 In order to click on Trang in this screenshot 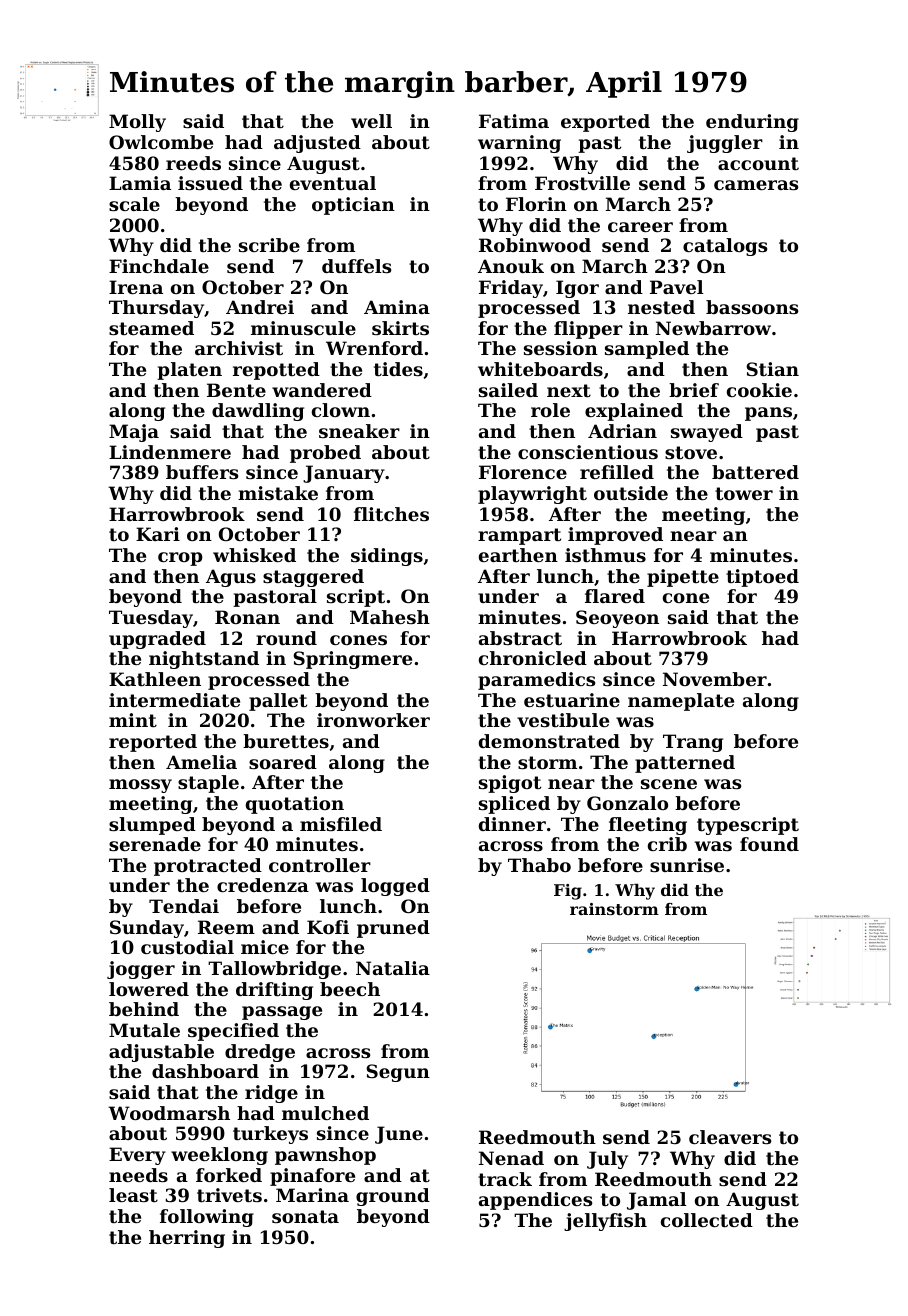, I will do `click(693, 743)`.
